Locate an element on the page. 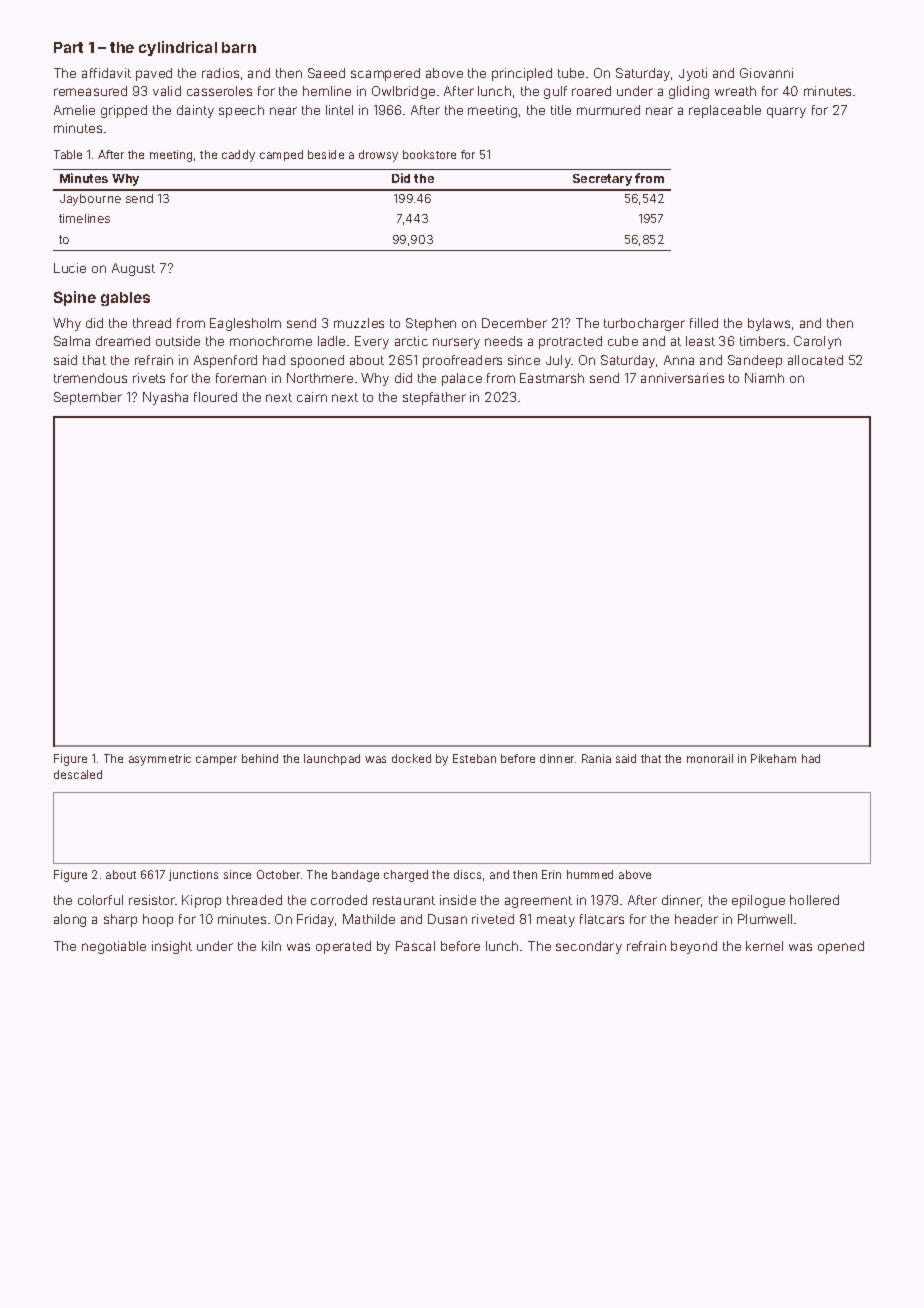 The height and width of the image is (1308, 924). September is located at coordinates (88, 398).
